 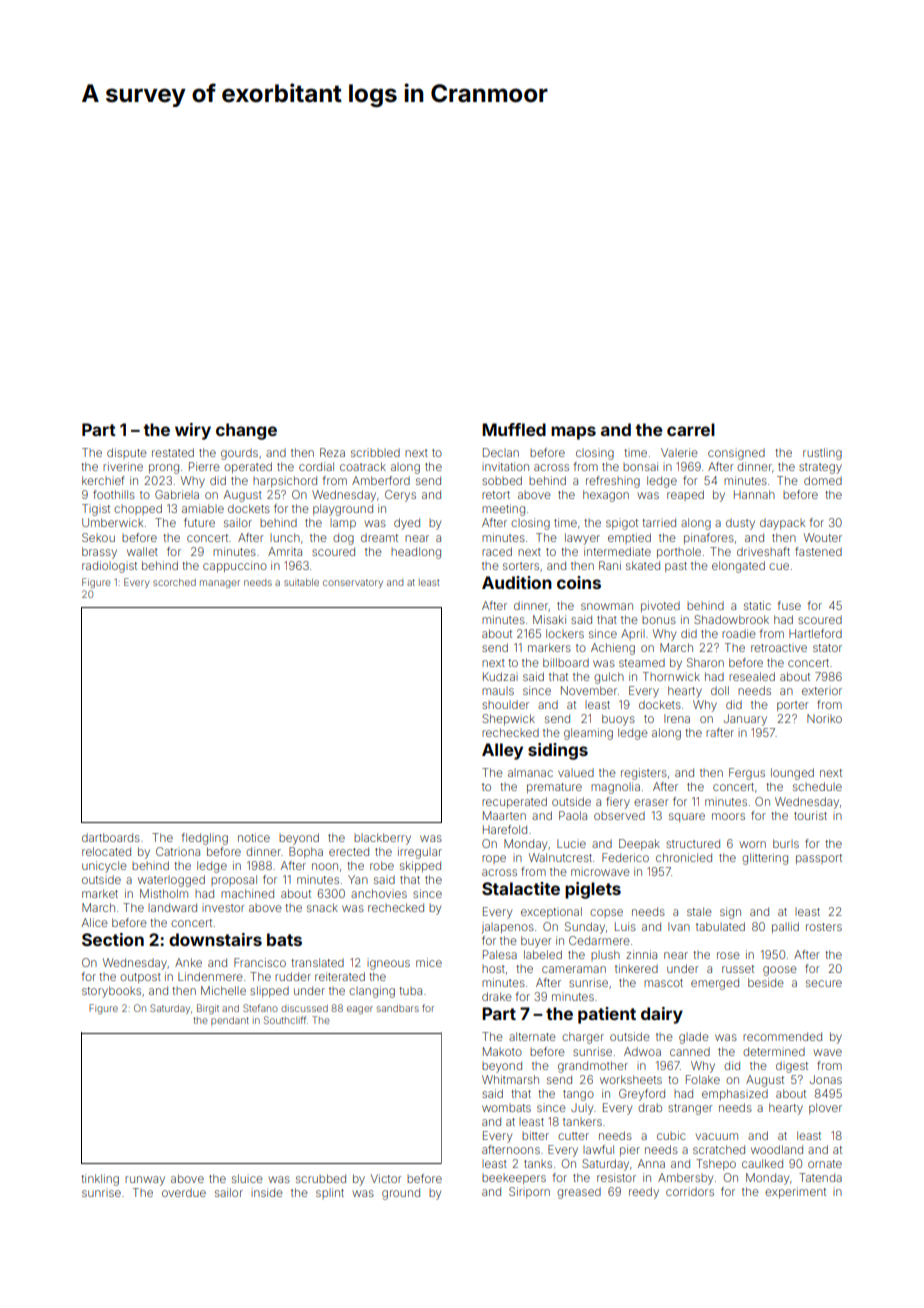 What do you see at coordinates (763, 551) in the page?
I see `driveshaft` at bounding box center [763, 551].
